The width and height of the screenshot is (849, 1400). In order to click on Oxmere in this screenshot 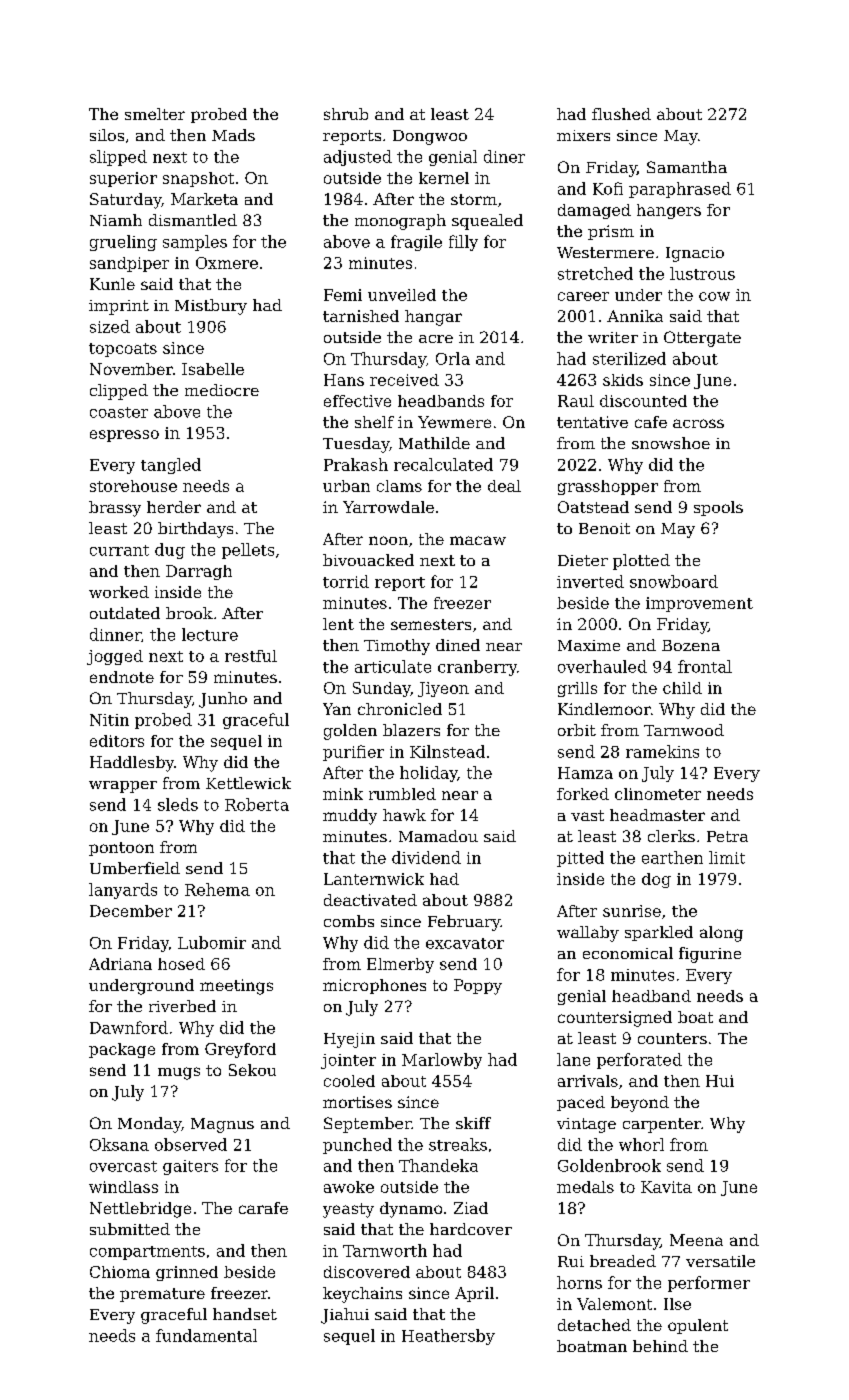, I will do `click(227, 263)`.
